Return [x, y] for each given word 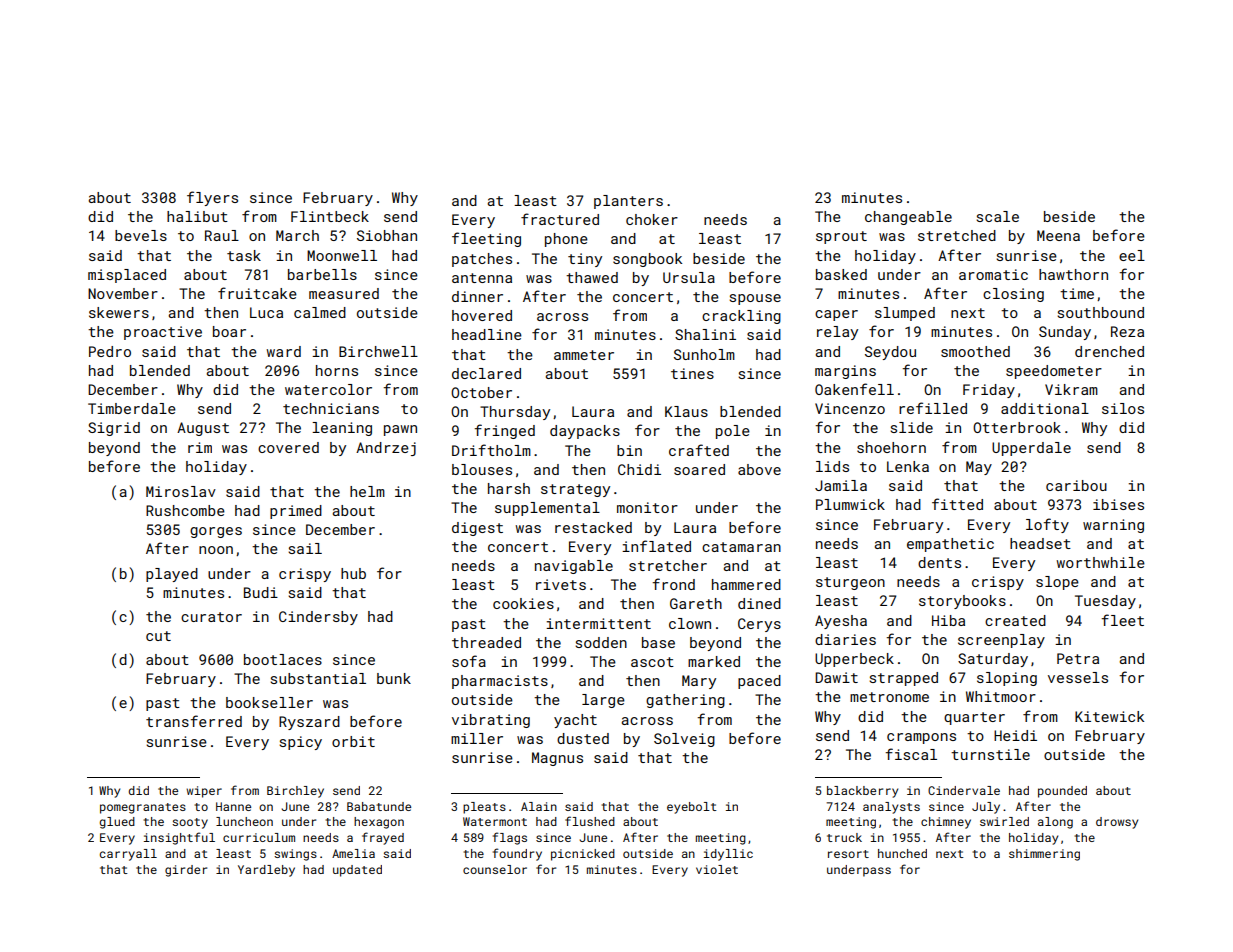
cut [158, 636]
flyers [212, 198]
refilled [933, 408]
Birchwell [378, 351]
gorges [216, 532]
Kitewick [1109, 716]
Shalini [705, 334]
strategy [575, 490]
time [1077, 293]
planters [628, 202]
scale [997, 216]
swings [295, 855]
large [603, 701]
